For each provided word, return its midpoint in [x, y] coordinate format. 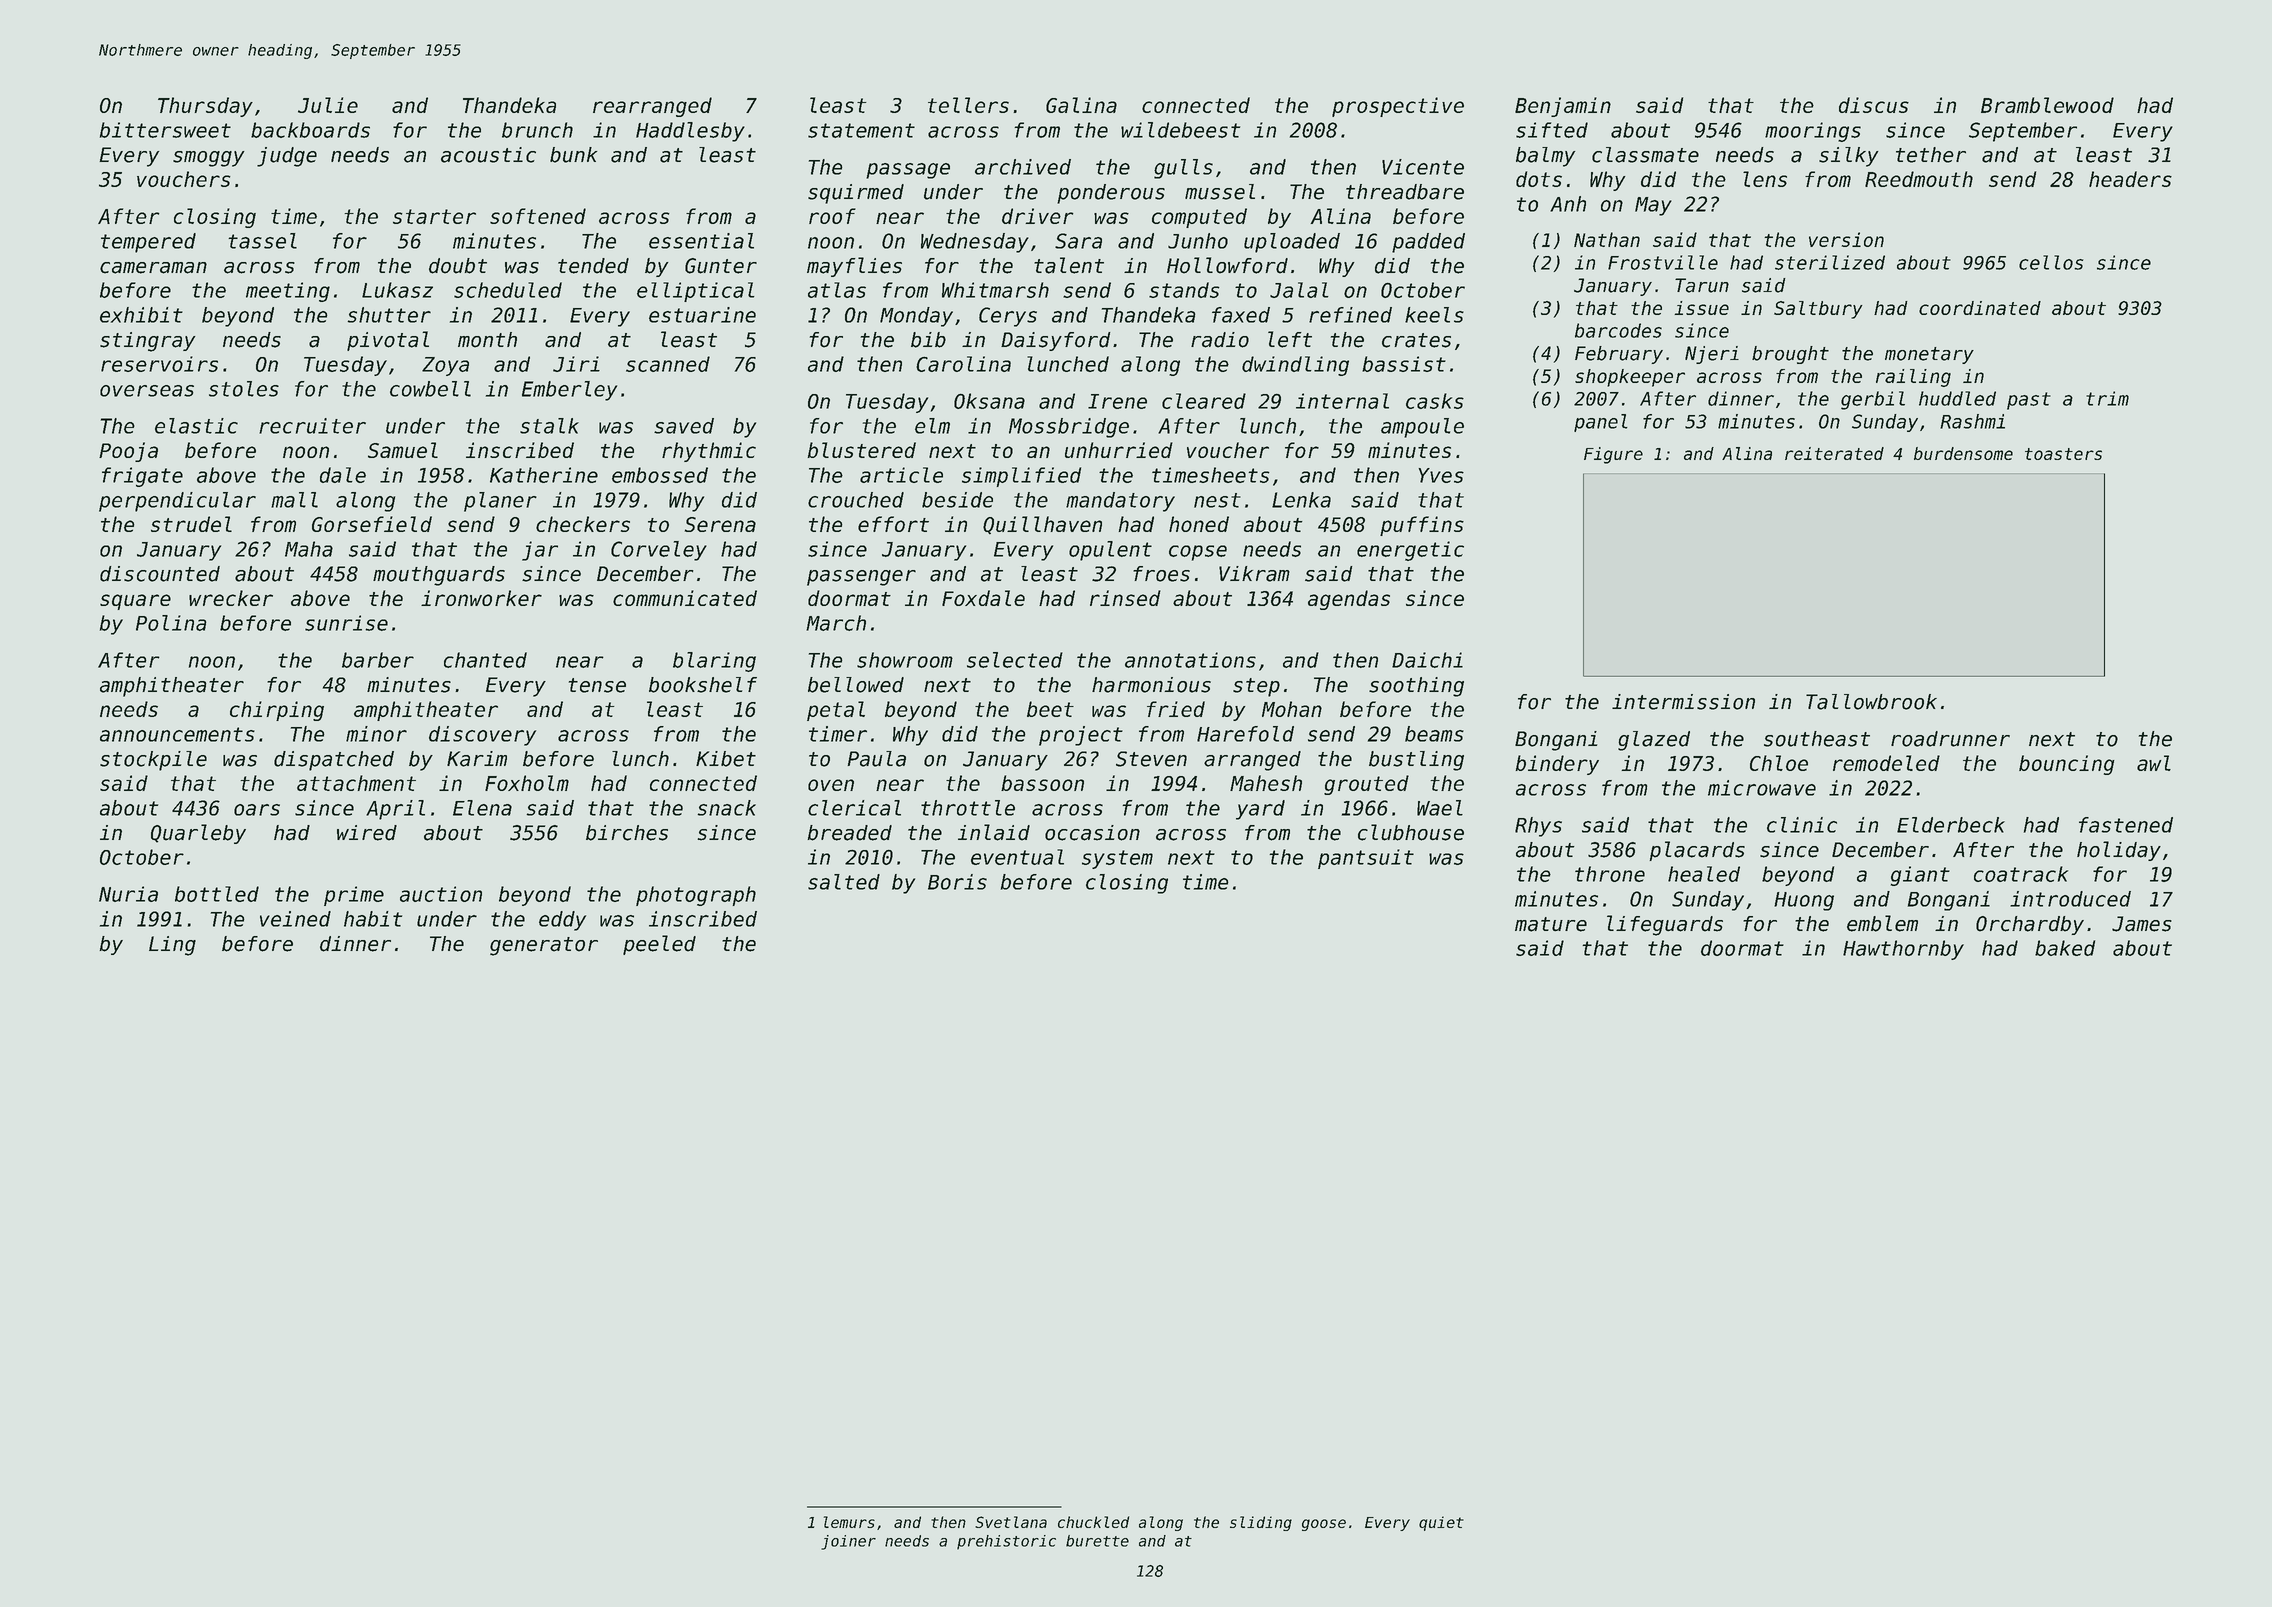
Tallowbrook [1871, 702]
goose [1324, 1525]
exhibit [141, 315]
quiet [1441, 1523]
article [901, 475]
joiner [848, 1542]
